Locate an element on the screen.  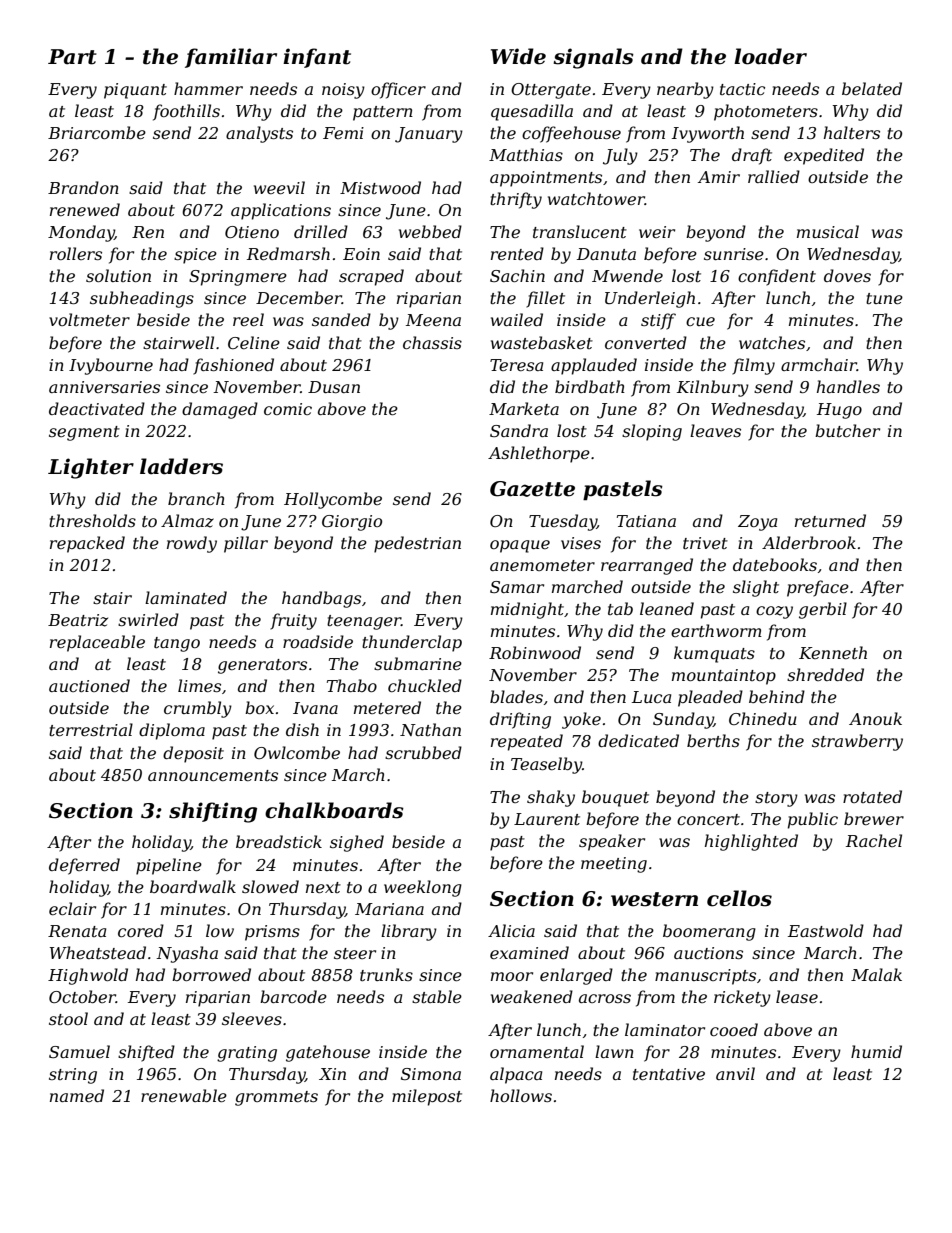
thresholds is located at coordinates (92, 520).
